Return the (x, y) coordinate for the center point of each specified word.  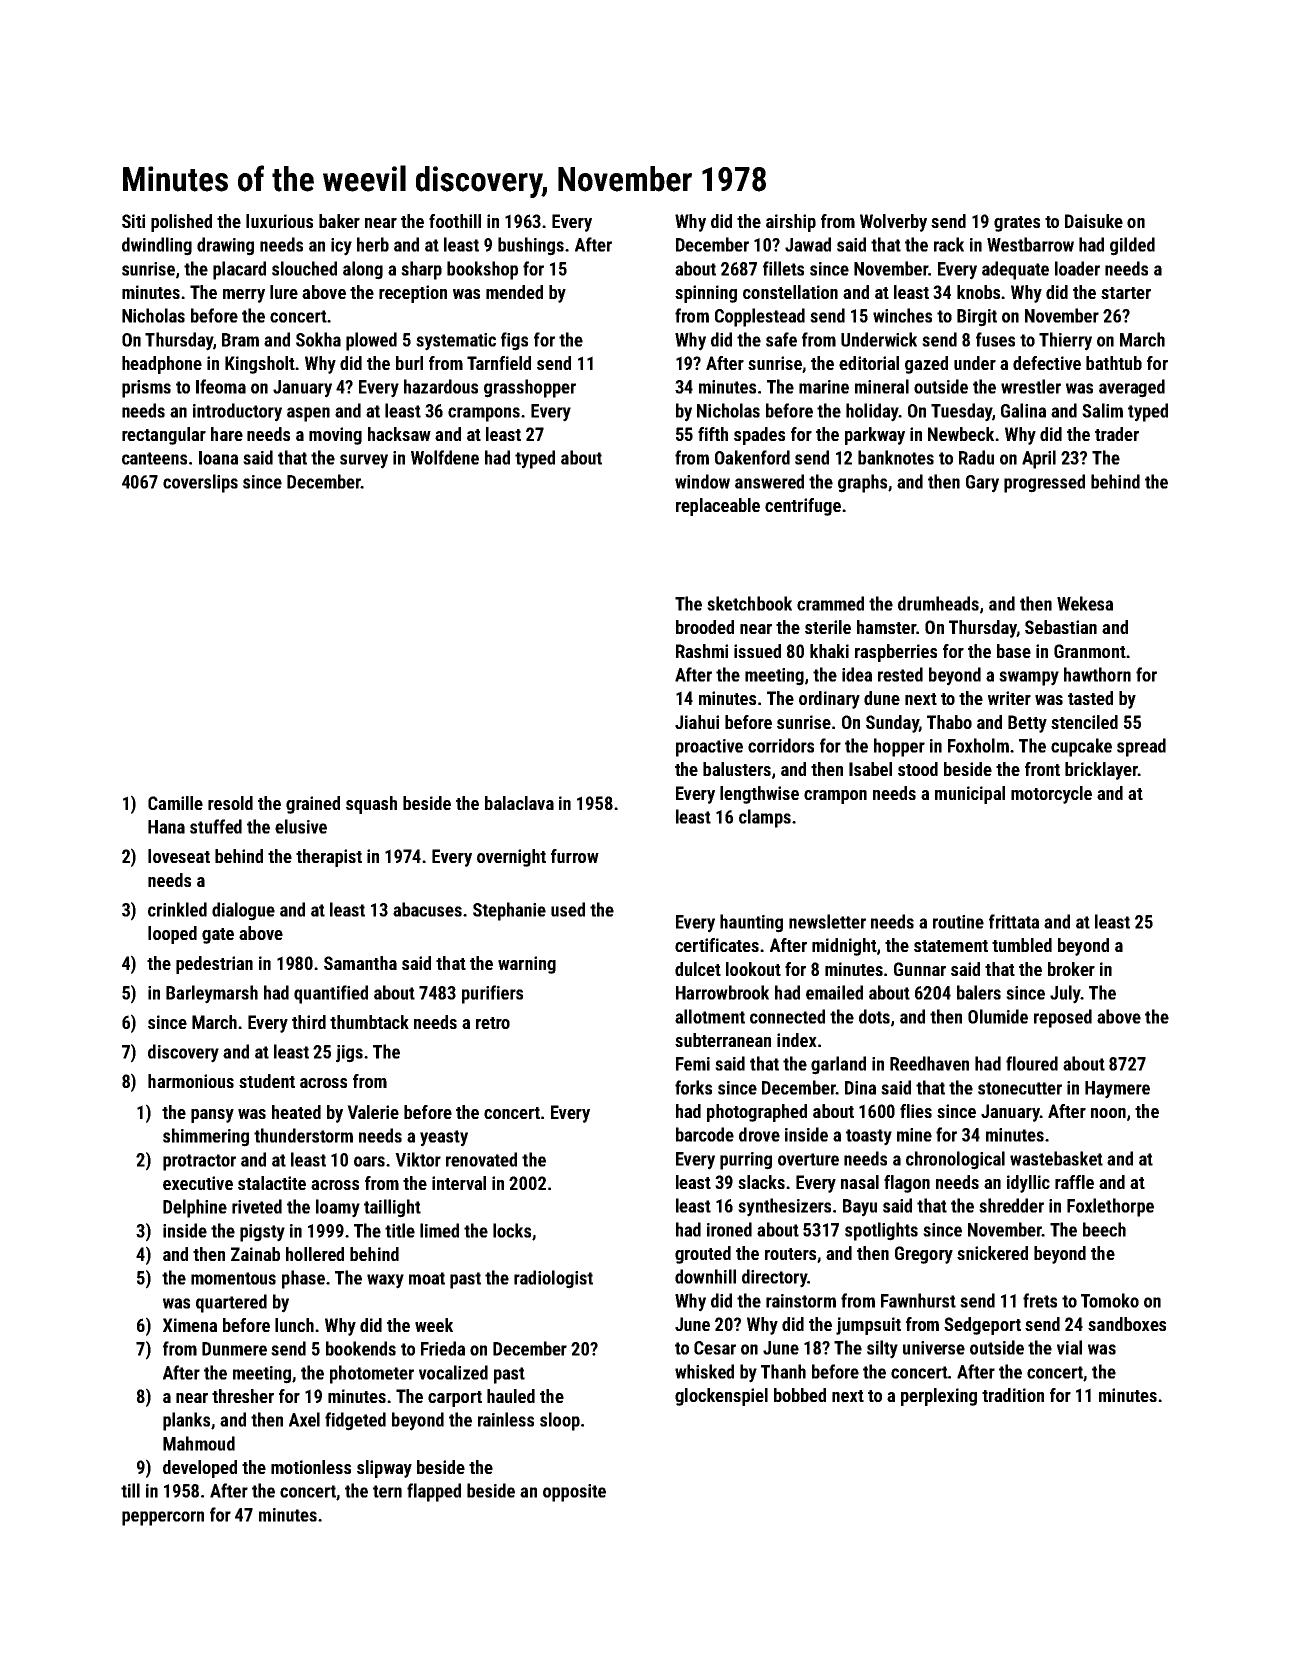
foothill (455, 221)
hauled (511, 1396)
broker (1071, 969)
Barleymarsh (212, 994)
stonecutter (1020, 1088)
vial (1069, 1347)
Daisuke (1094, 221)
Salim (1102, 410)
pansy (212, 1116)
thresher (243, 1396)
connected (787, 1016)
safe (781, 339)
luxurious (279, 221)
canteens (154, 458)
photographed (757, 1113)
